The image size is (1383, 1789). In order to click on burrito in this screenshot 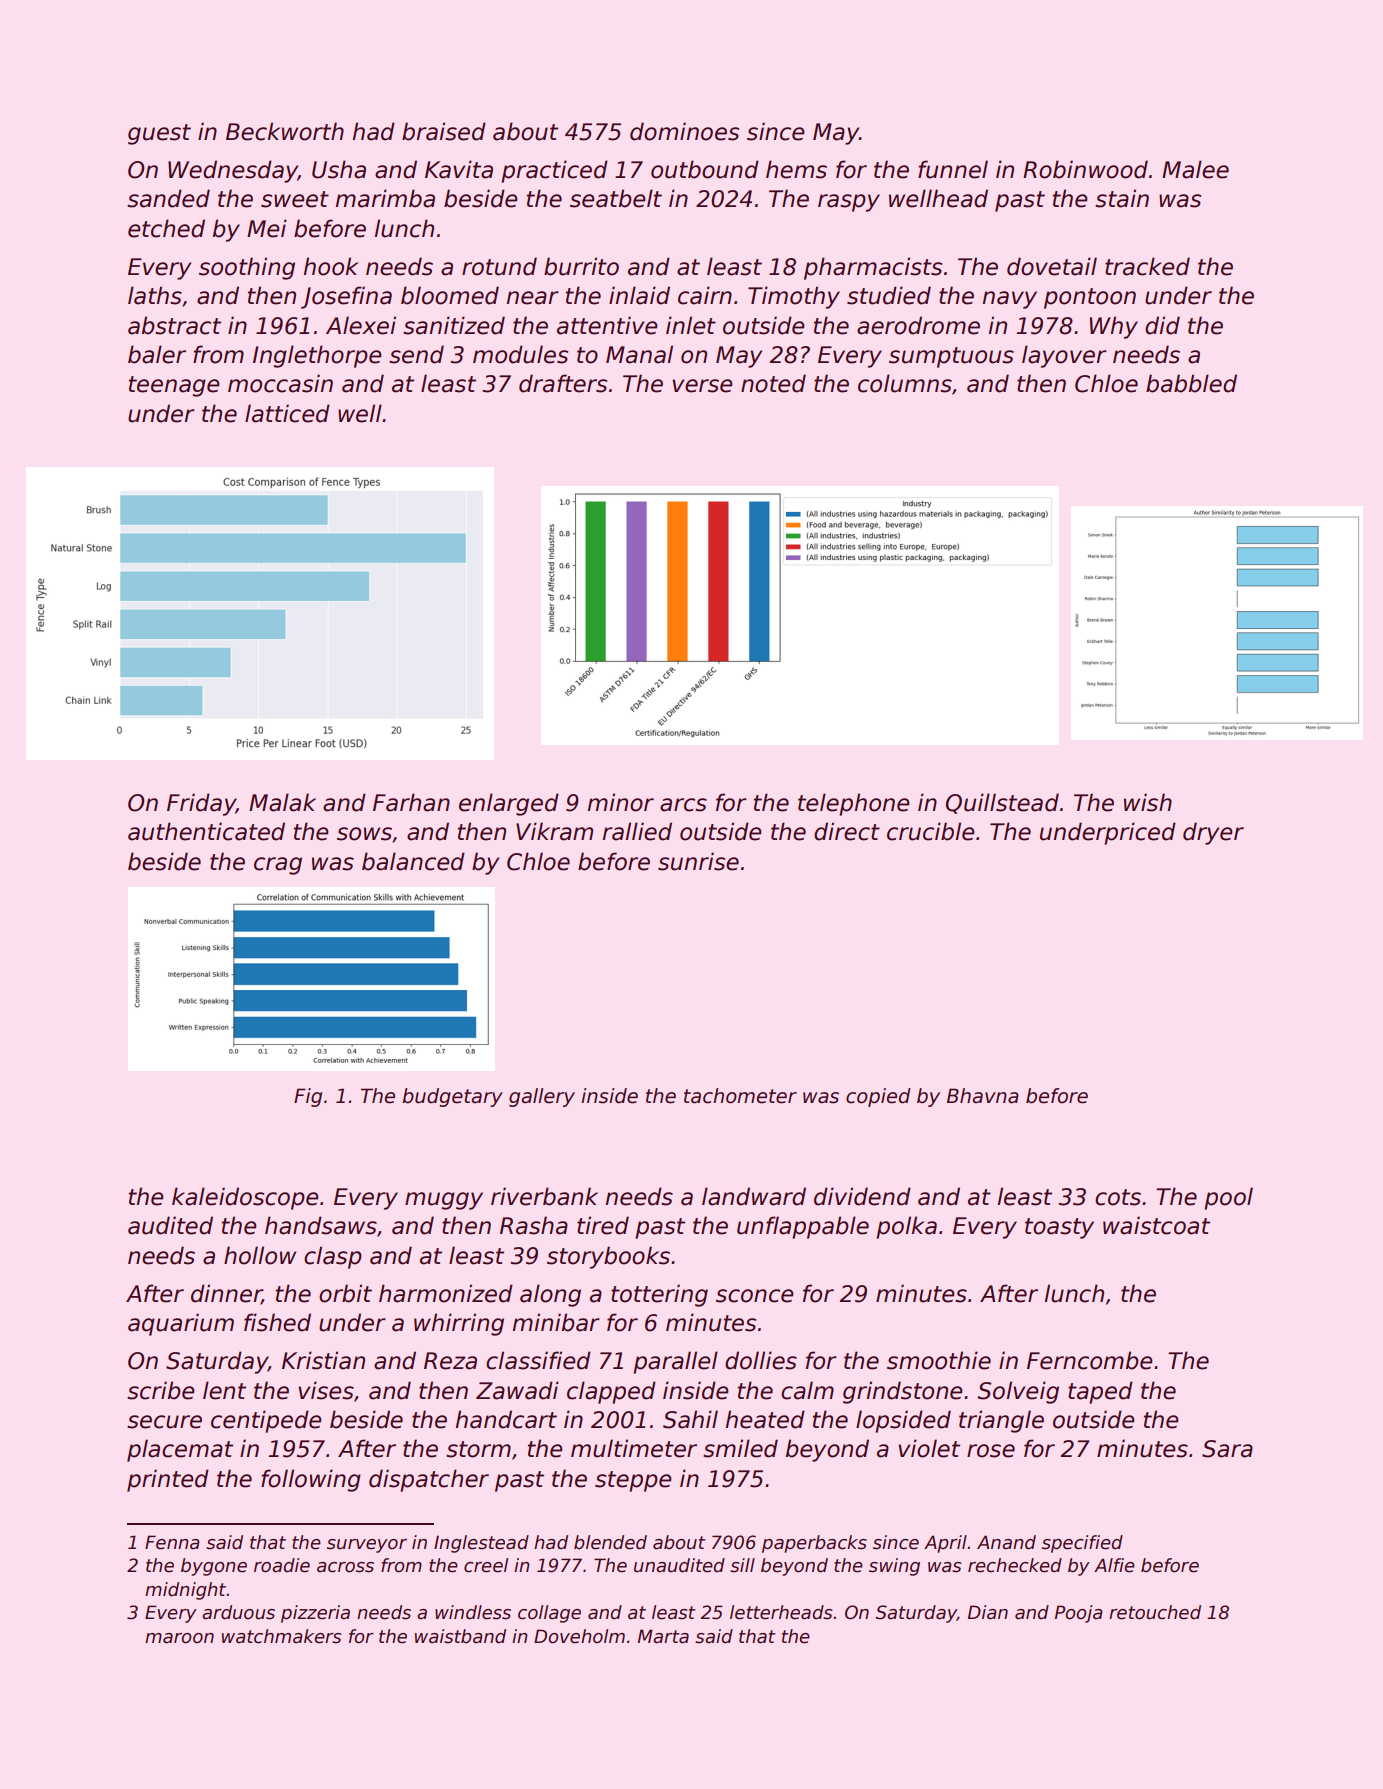, I will do `click(581, 266)`.
